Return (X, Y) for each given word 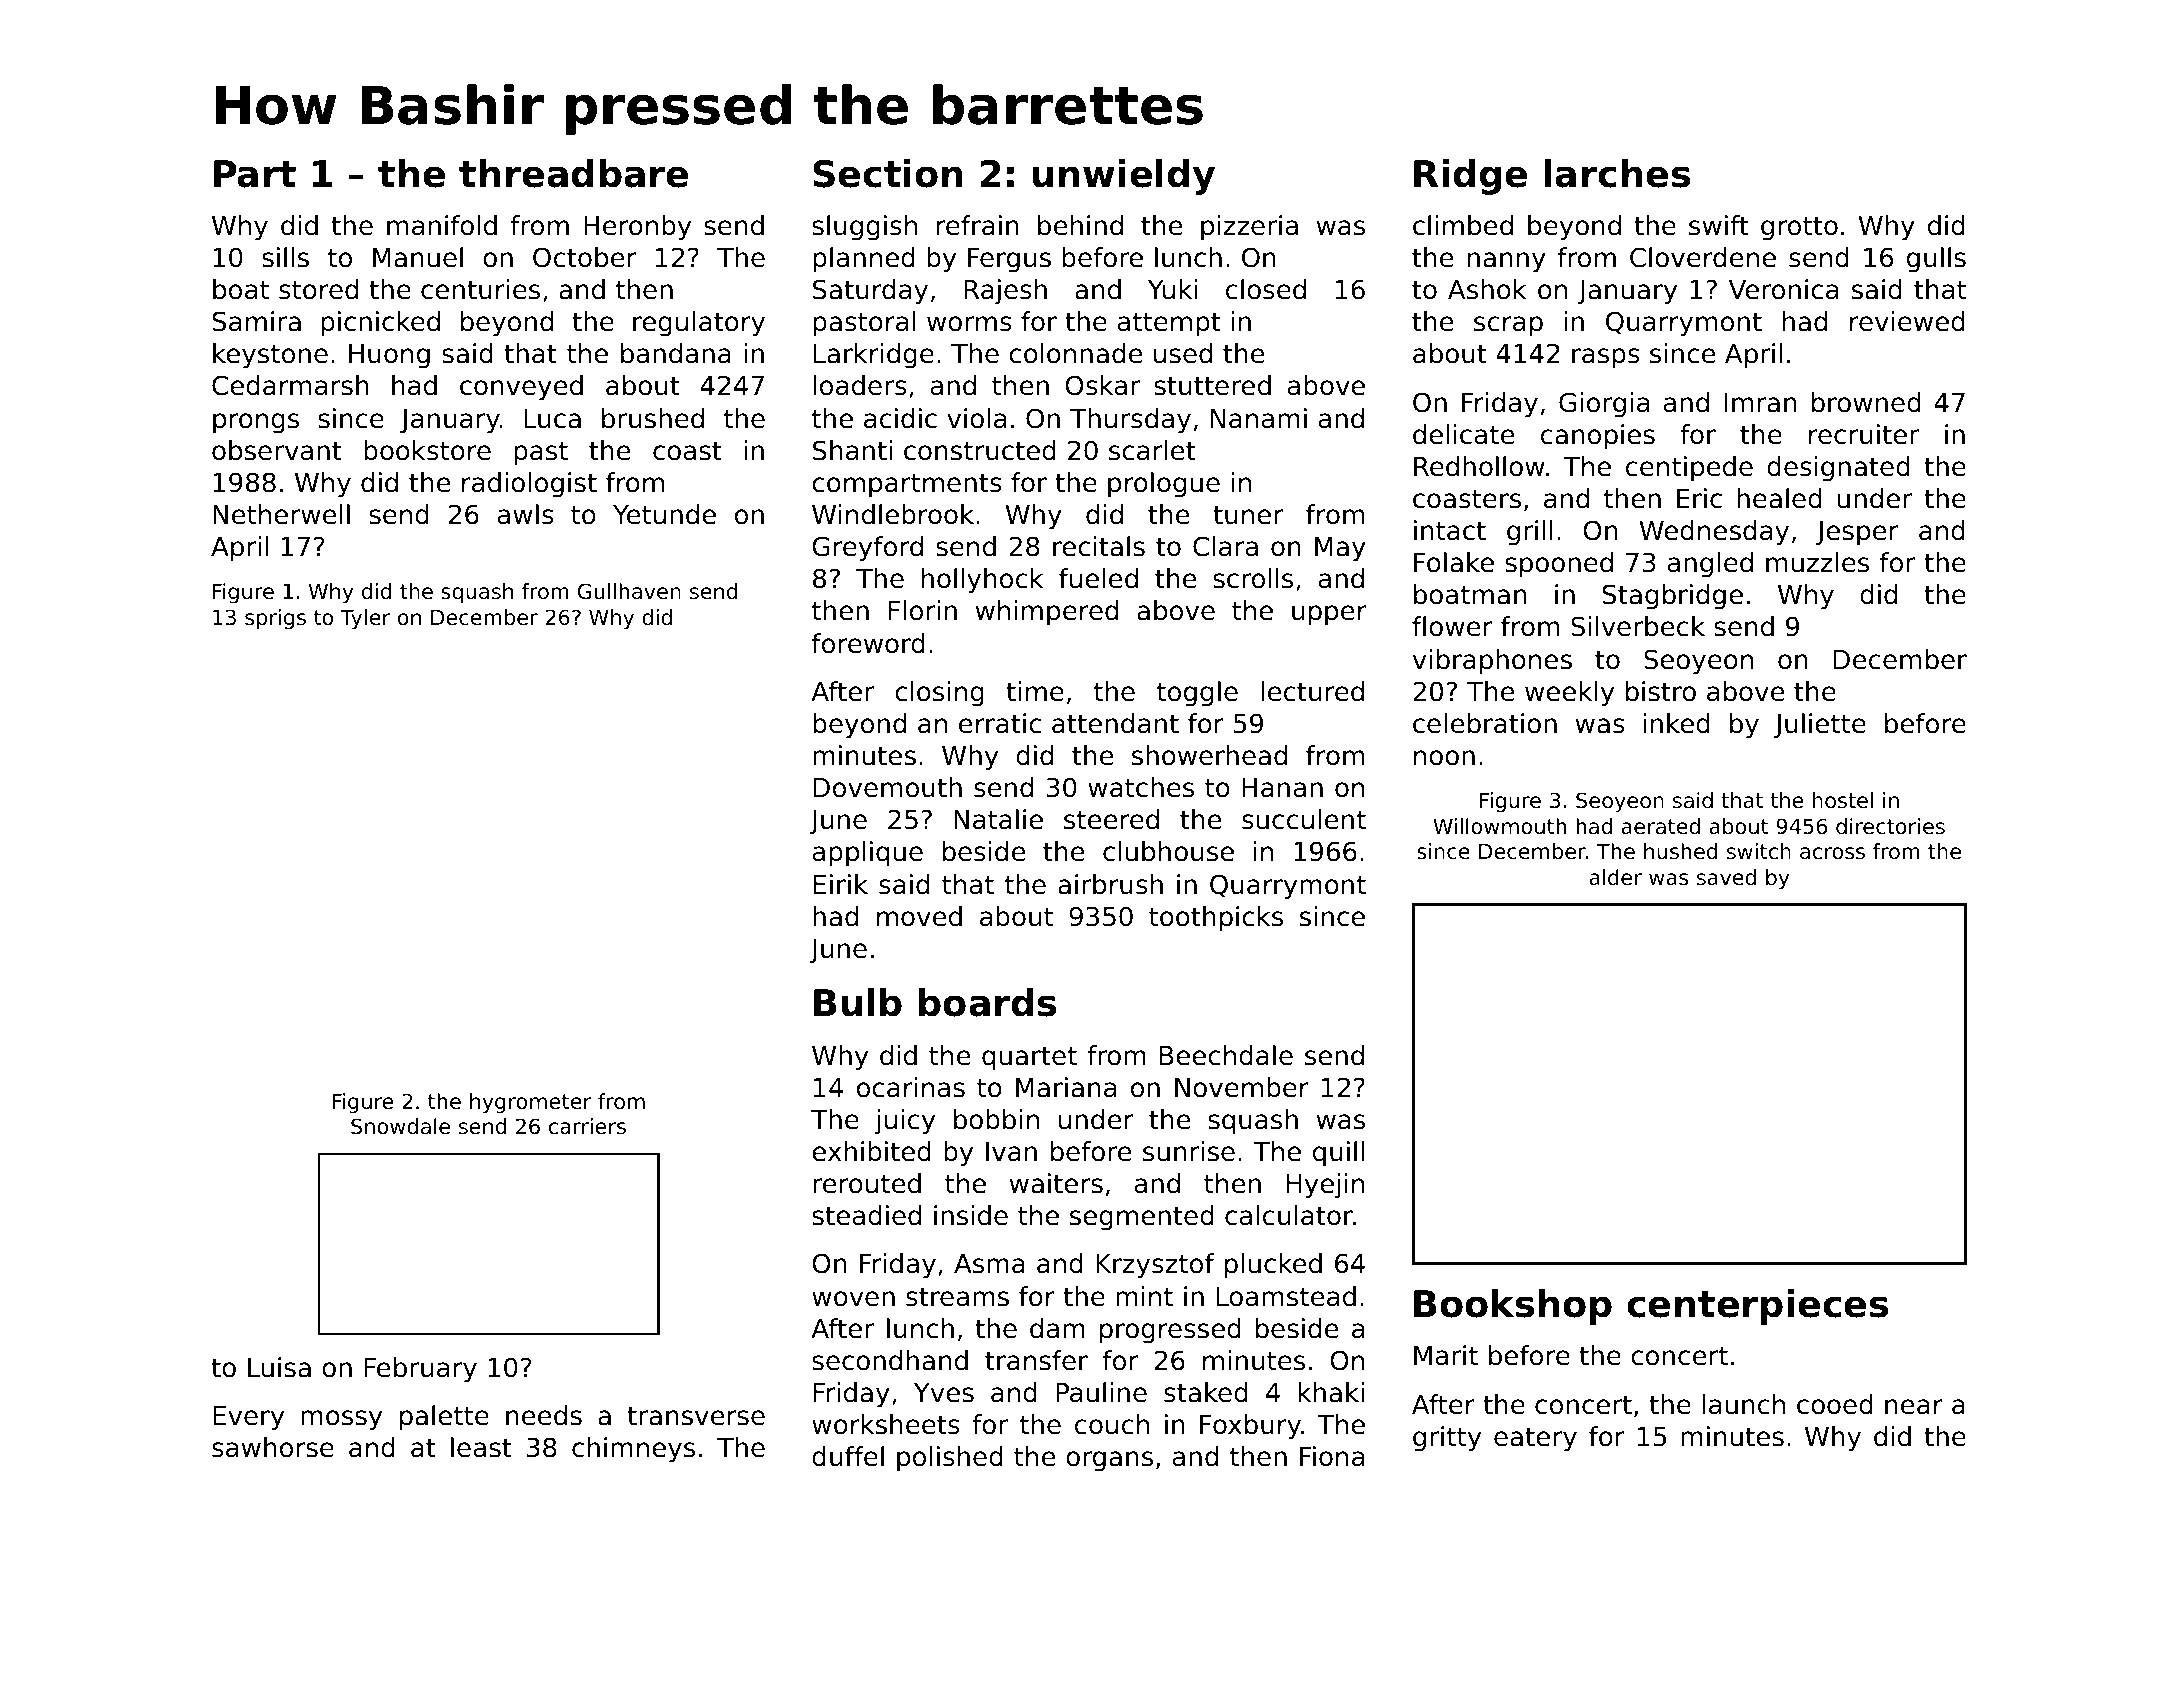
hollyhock (983, 581)
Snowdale (400, 1126)
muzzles (1817, 562)
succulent (1304, 819)
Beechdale (1226, 1055)
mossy (341, 1420)
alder (1616, 877)
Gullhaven (629, 591)
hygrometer (530, 1103)
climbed (1463, 225)
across (1832, 853)
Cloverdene (1703, 257)
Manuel (418, 257)
